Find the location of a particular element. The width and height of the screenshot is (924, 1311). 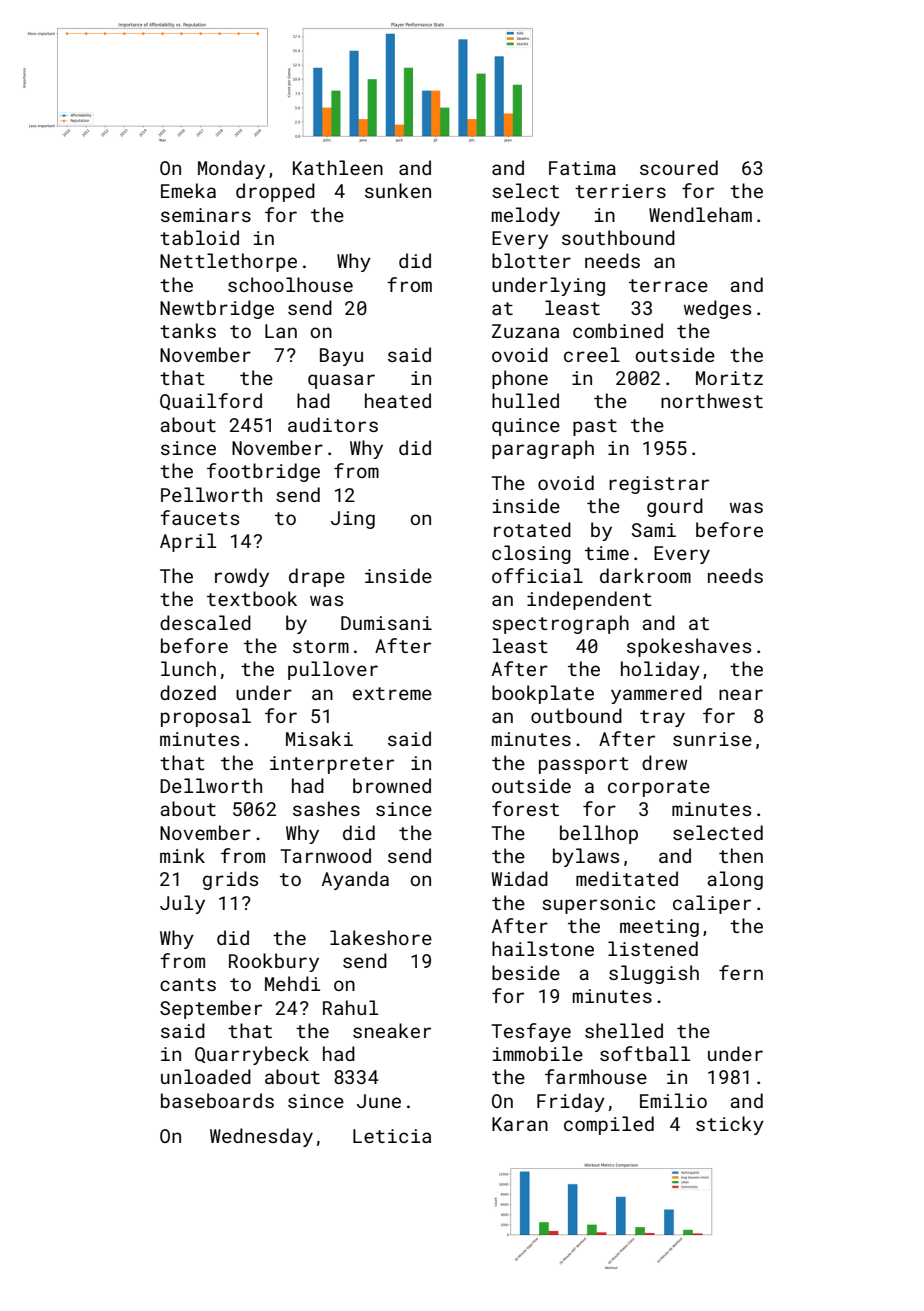

extreme is located at coordinates (392, 693).
